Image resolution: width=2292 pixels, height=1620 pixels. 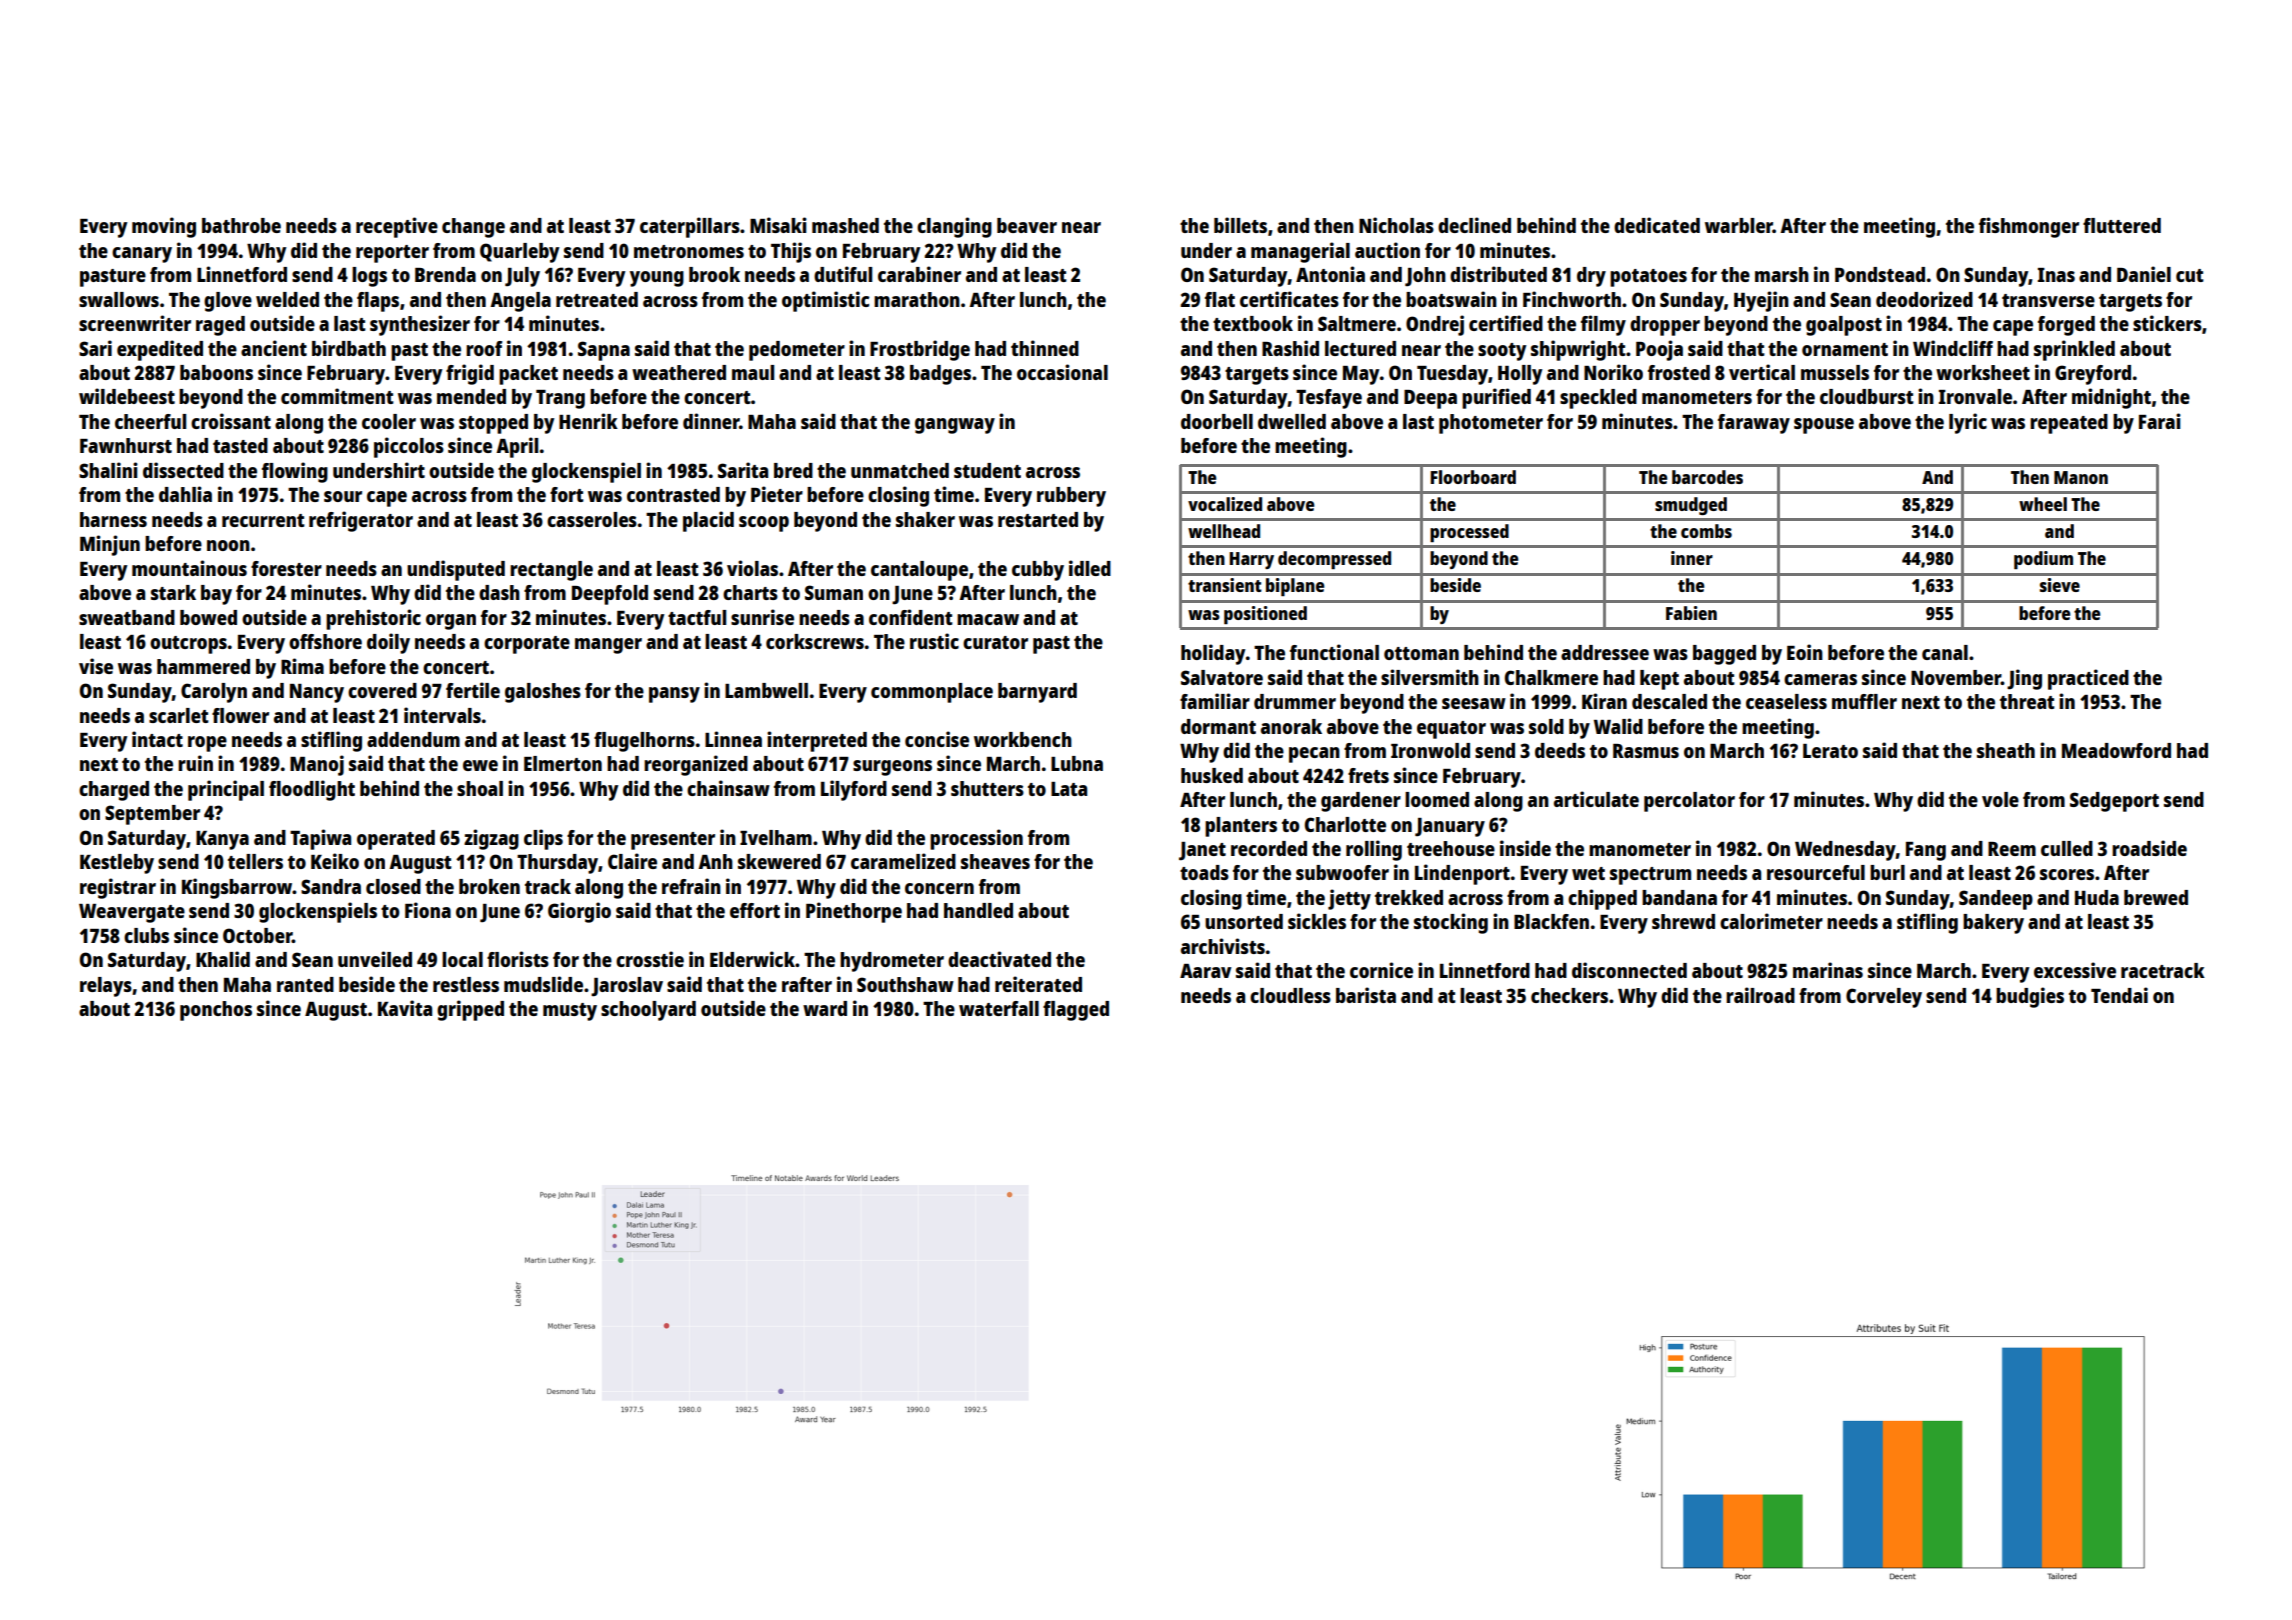 I want to click on wheel, so click(x=2043, y=504).
